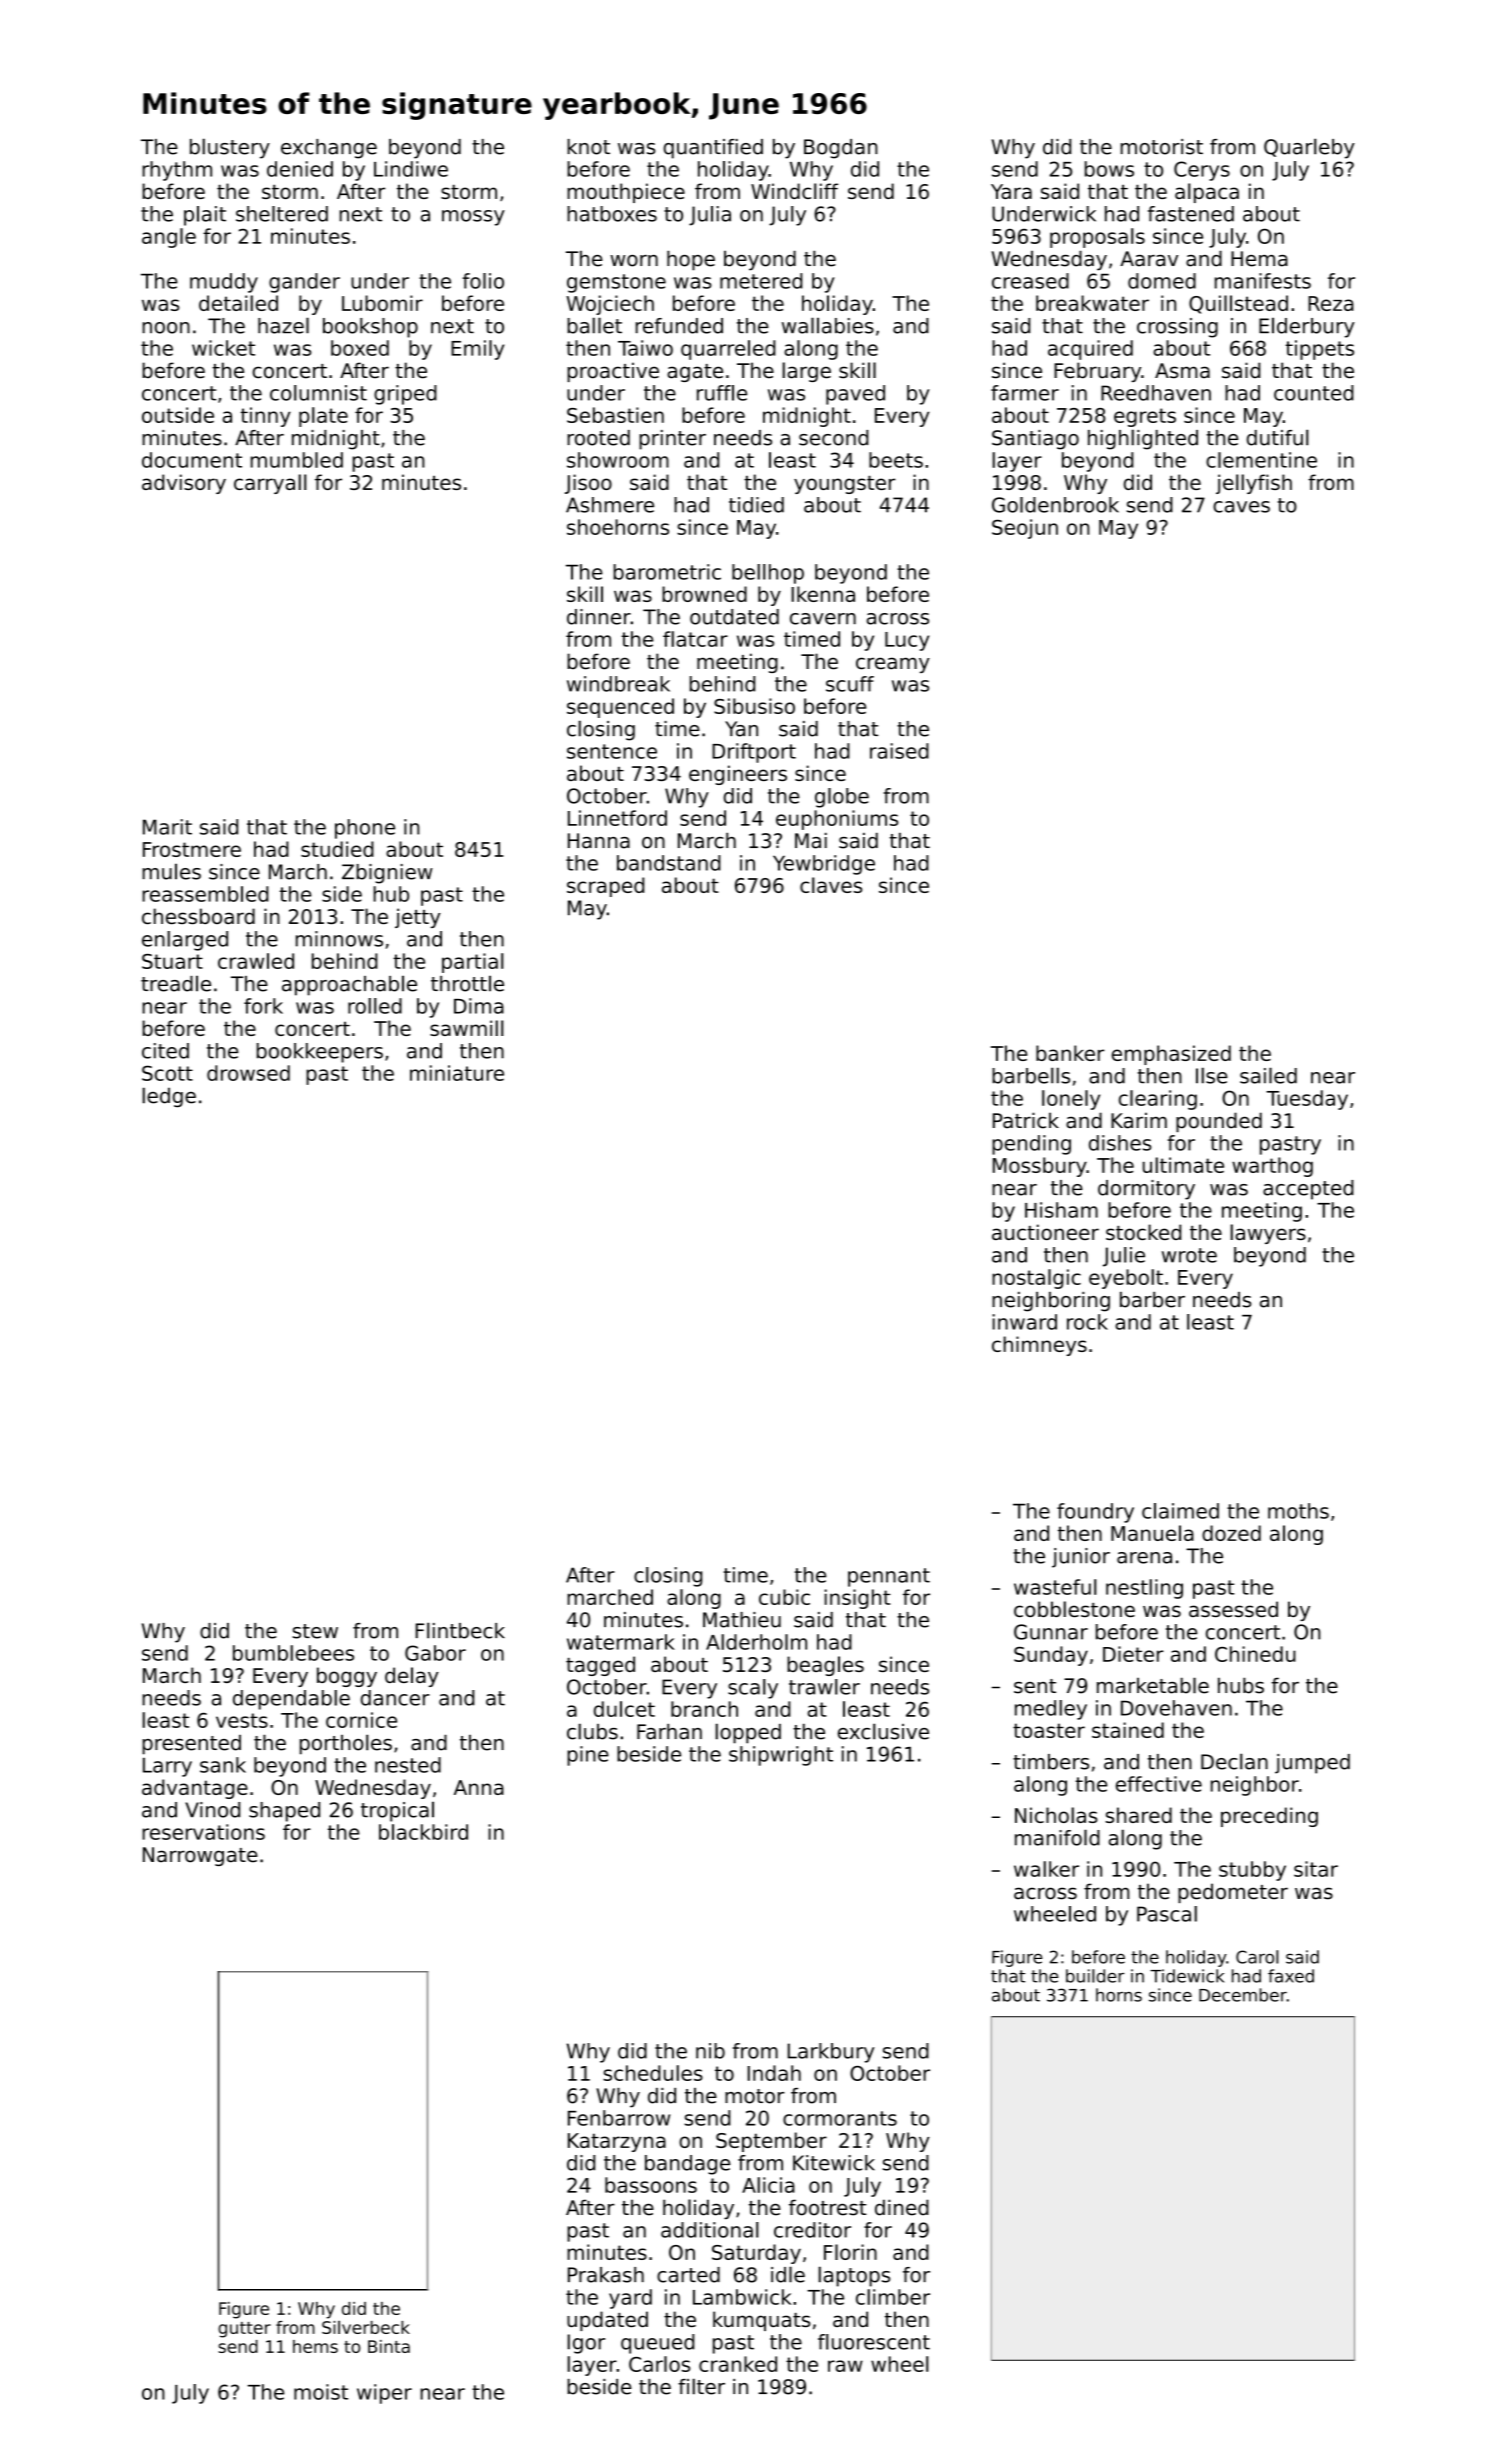 The width and height of the screenshot is (1496, 2464). What do you see at coordinates (1061, 1210) in the screenshot?
I see `Hisham` at bounding box center [1061, 1210].
